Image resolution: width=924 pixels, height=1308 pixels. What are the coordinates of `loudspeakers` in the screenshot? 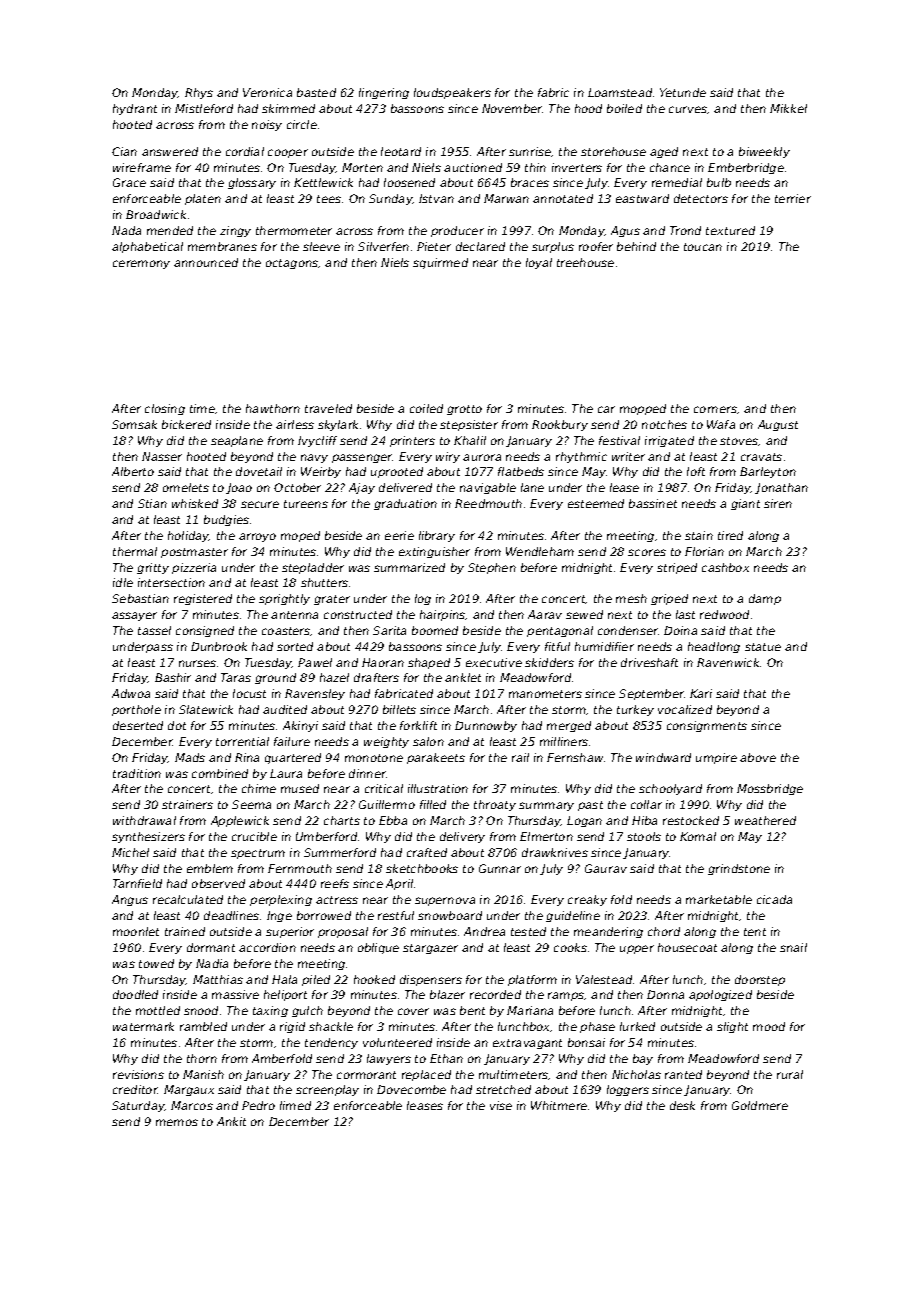 It's located at (452, 93).
